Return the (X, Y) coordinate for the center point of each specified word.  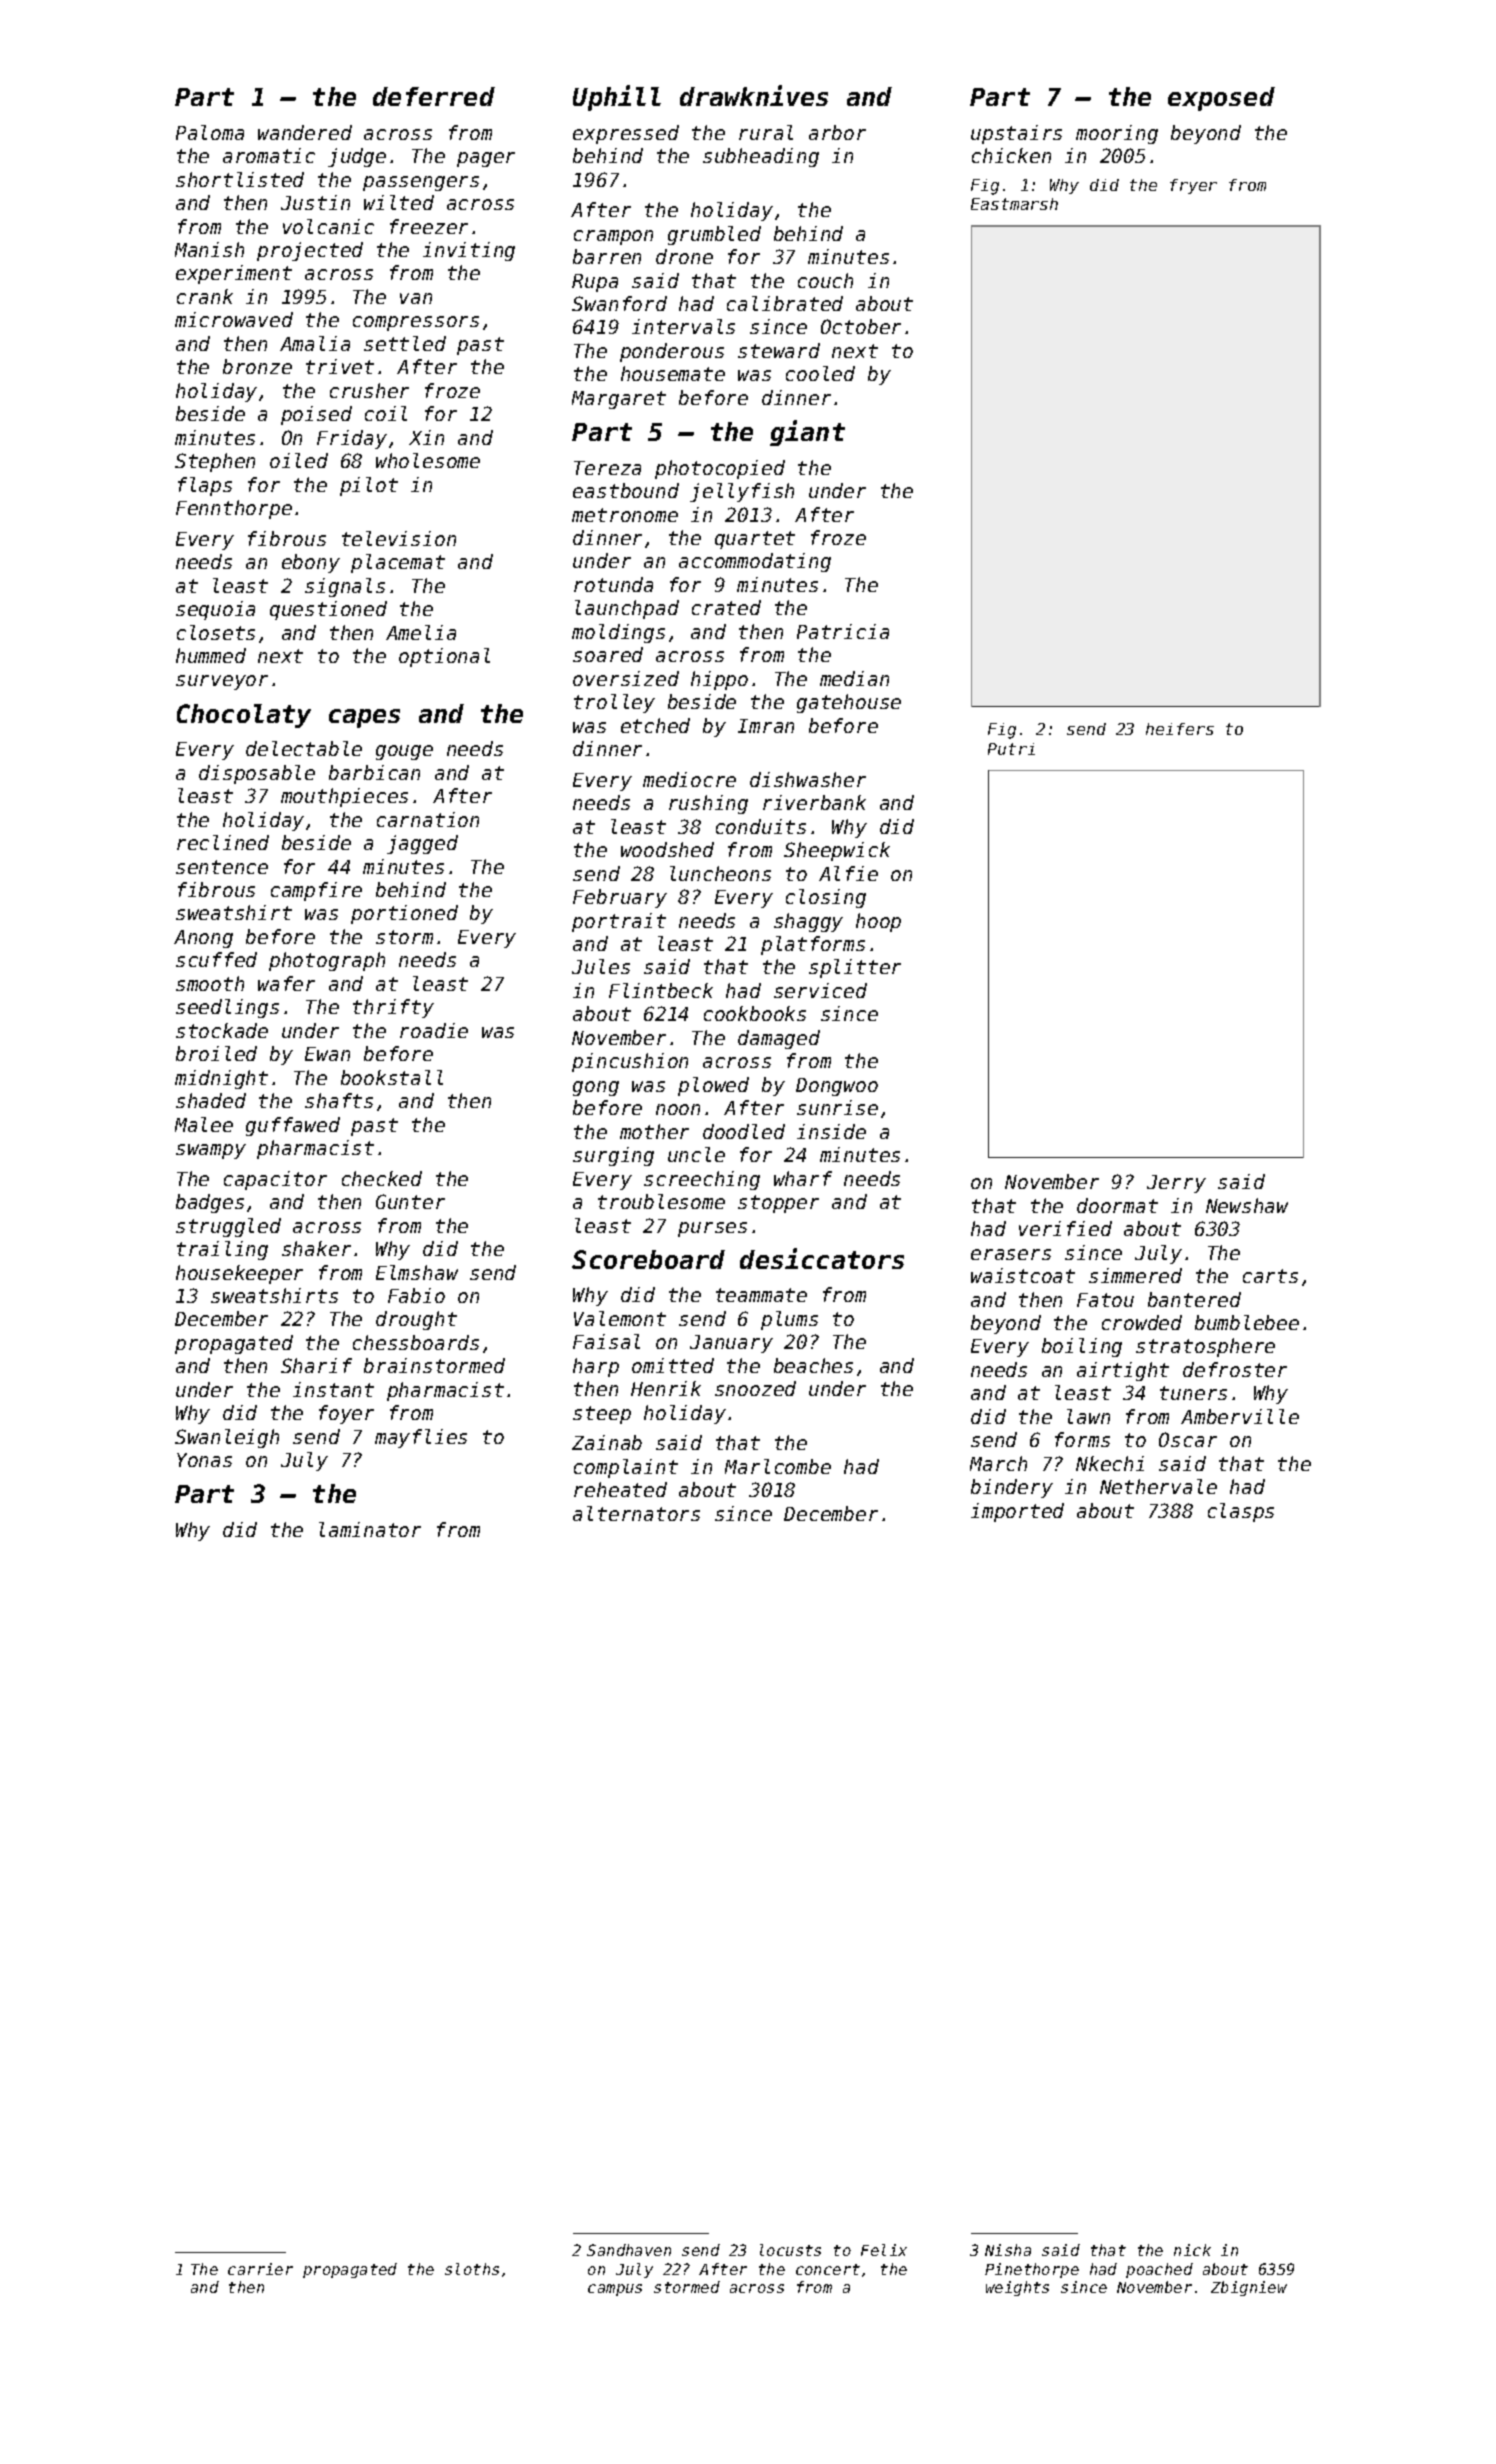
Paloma (210, 132)
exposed (1221, 99)
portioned (404, 914)
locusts (790, 2250)
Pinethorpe (1032, 2270)
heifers (1180, 729)
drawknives (754, 95)
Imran (766, 726)
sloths (472, 2269)
